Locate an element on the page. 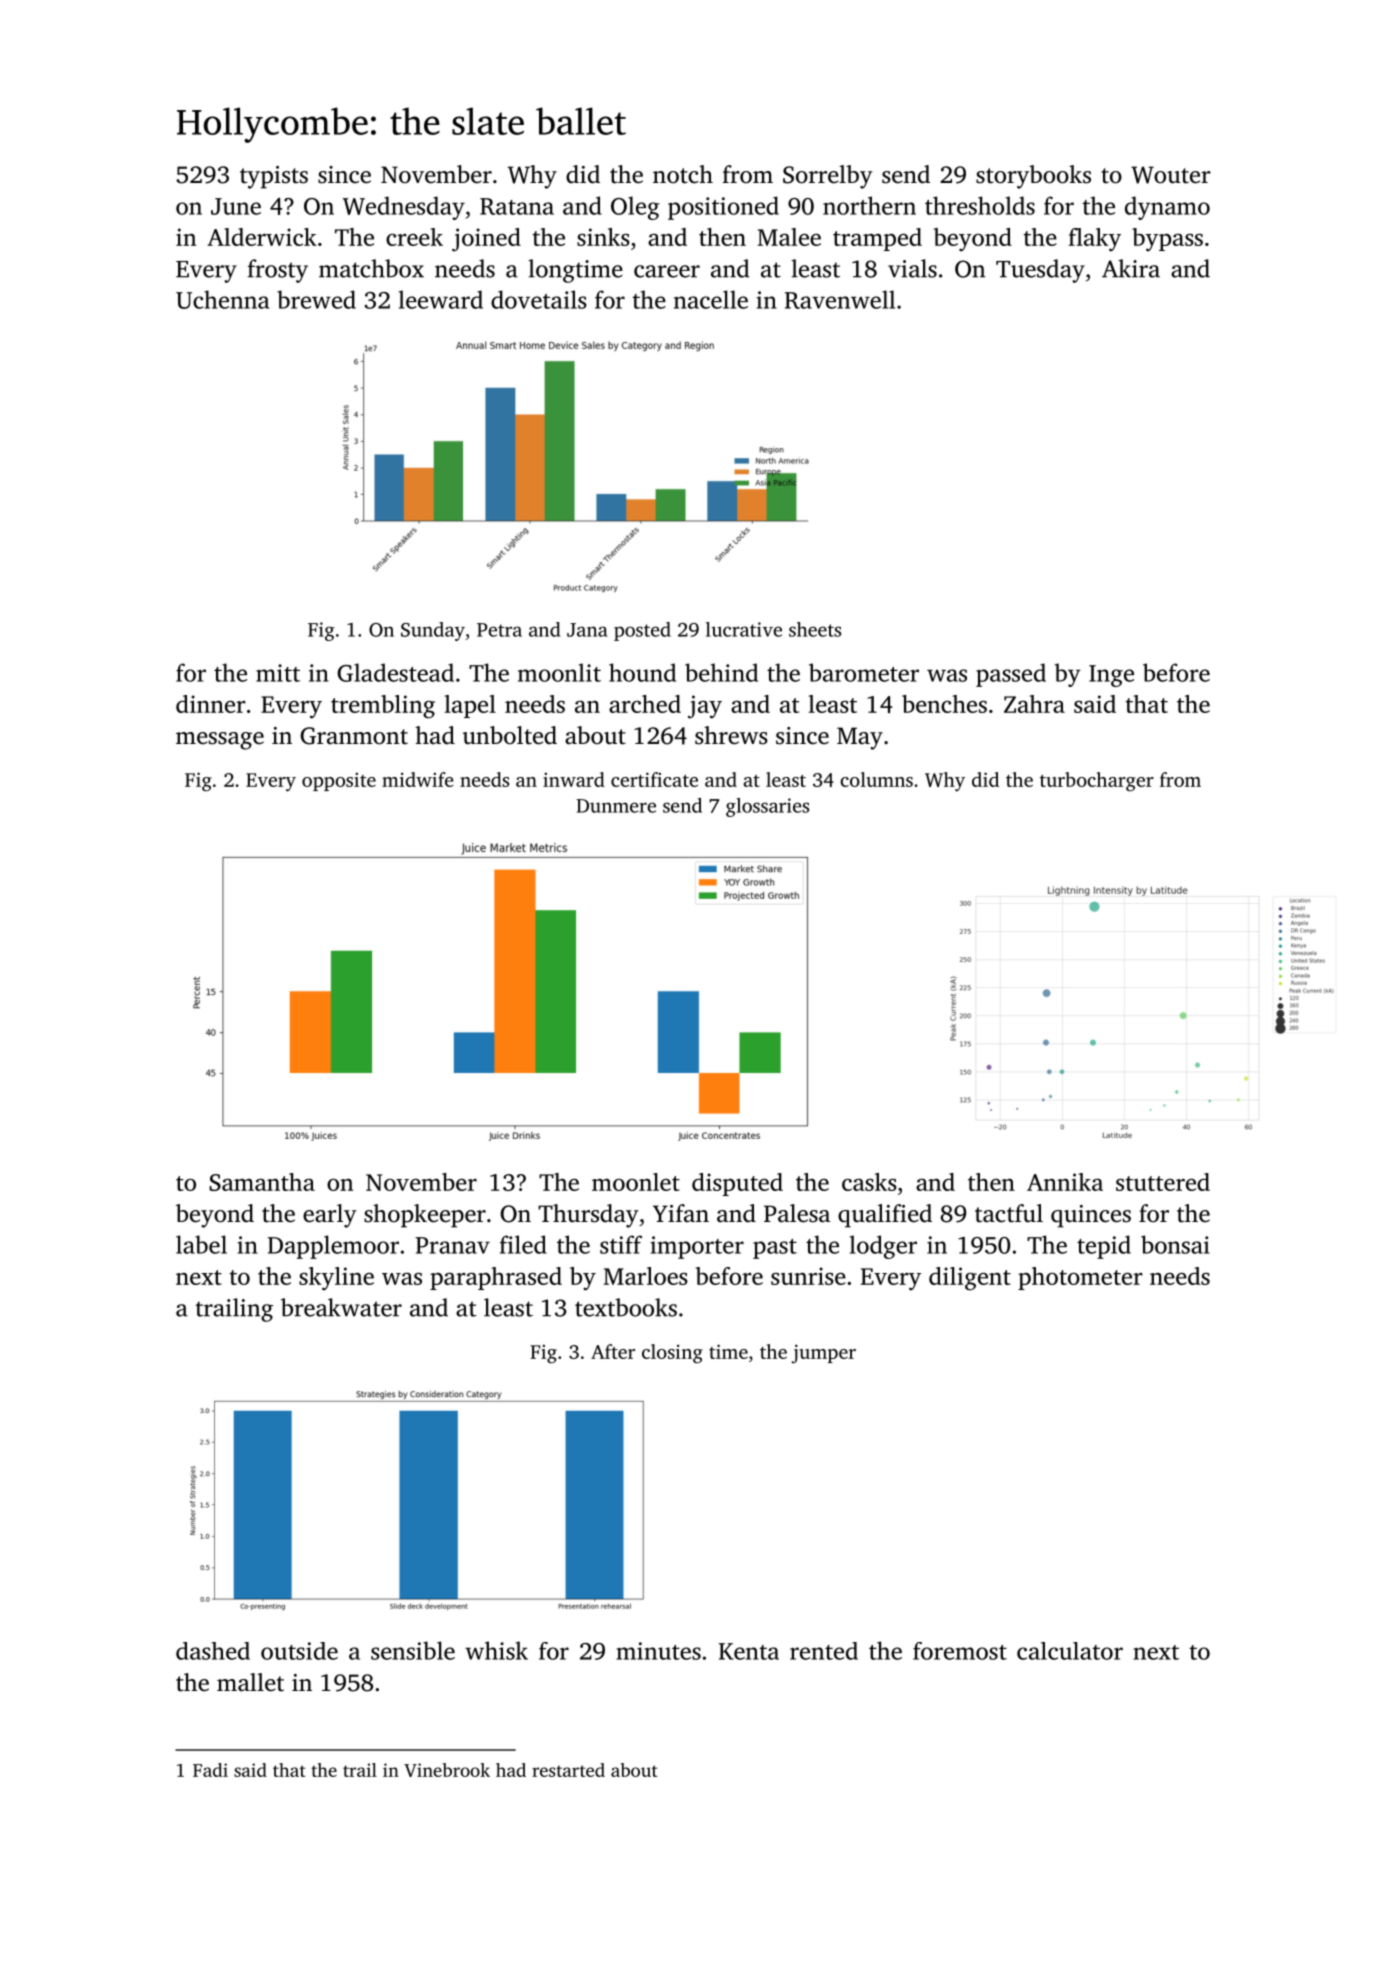 The height and width of the page is (1969, 1386). bonsai is located at coordinates (1175, 1244).
